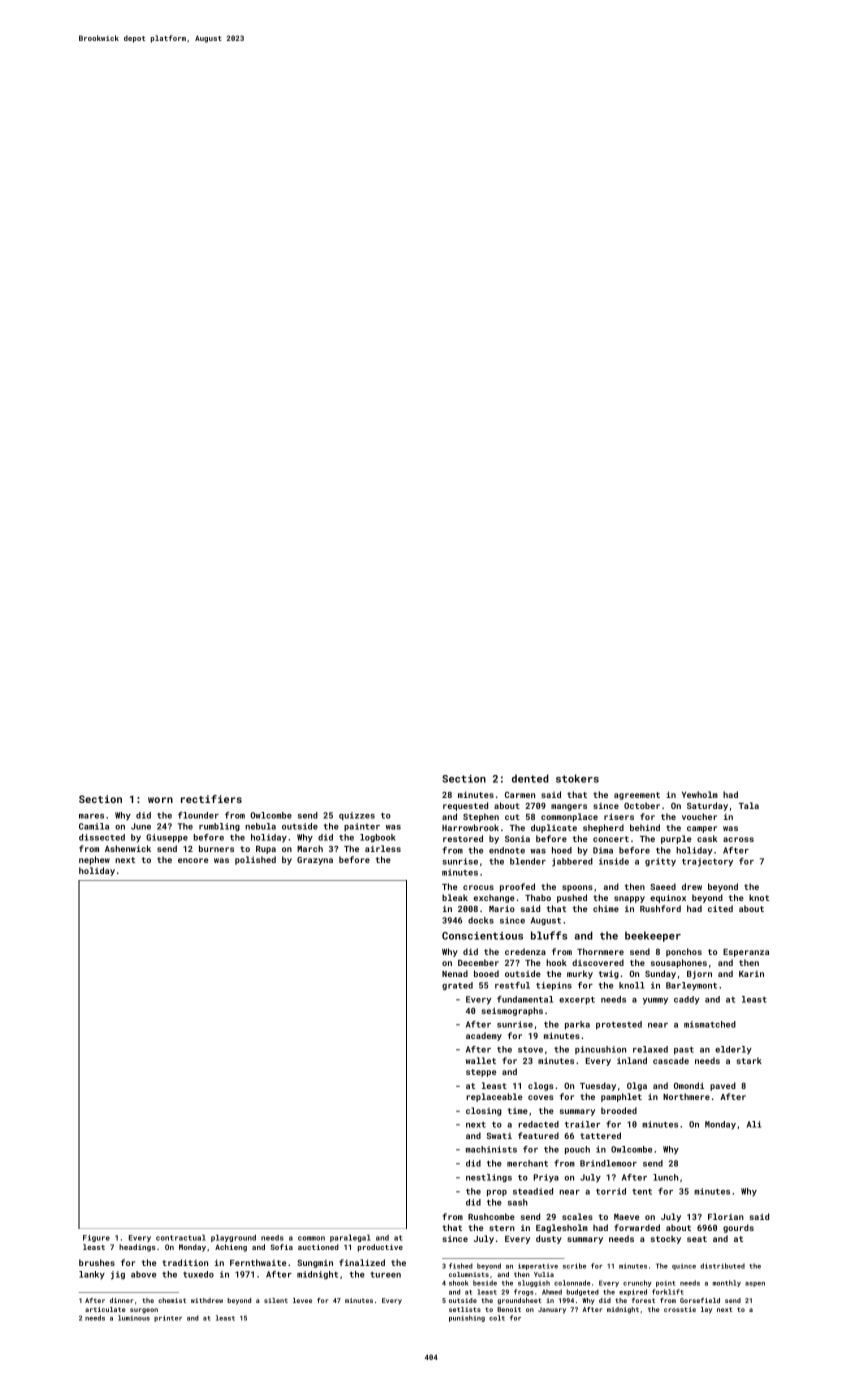  I want to click on encore, so click(193, 860).
